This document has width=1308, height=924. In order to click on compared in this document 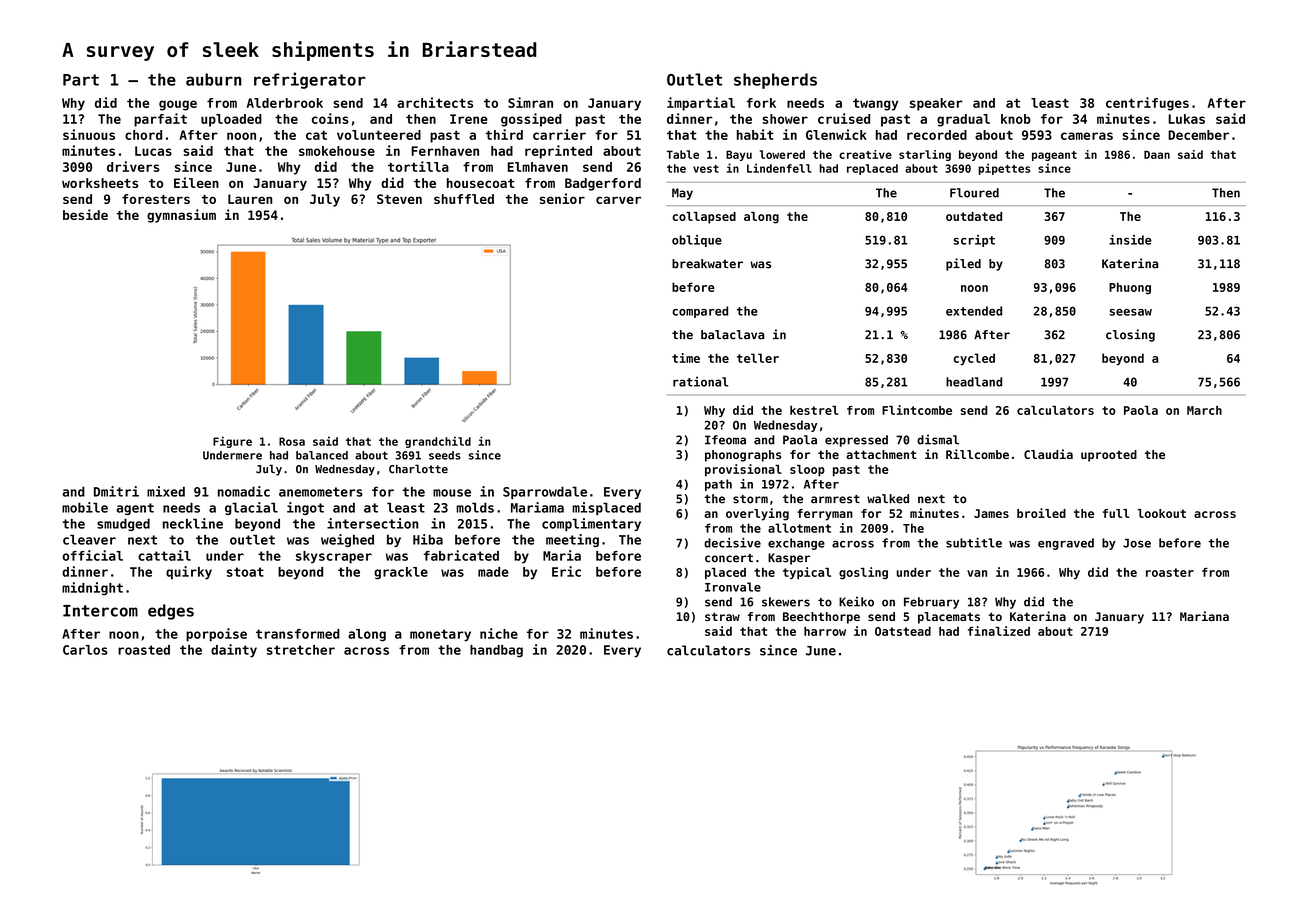, I will do `click(700, 312)`.
